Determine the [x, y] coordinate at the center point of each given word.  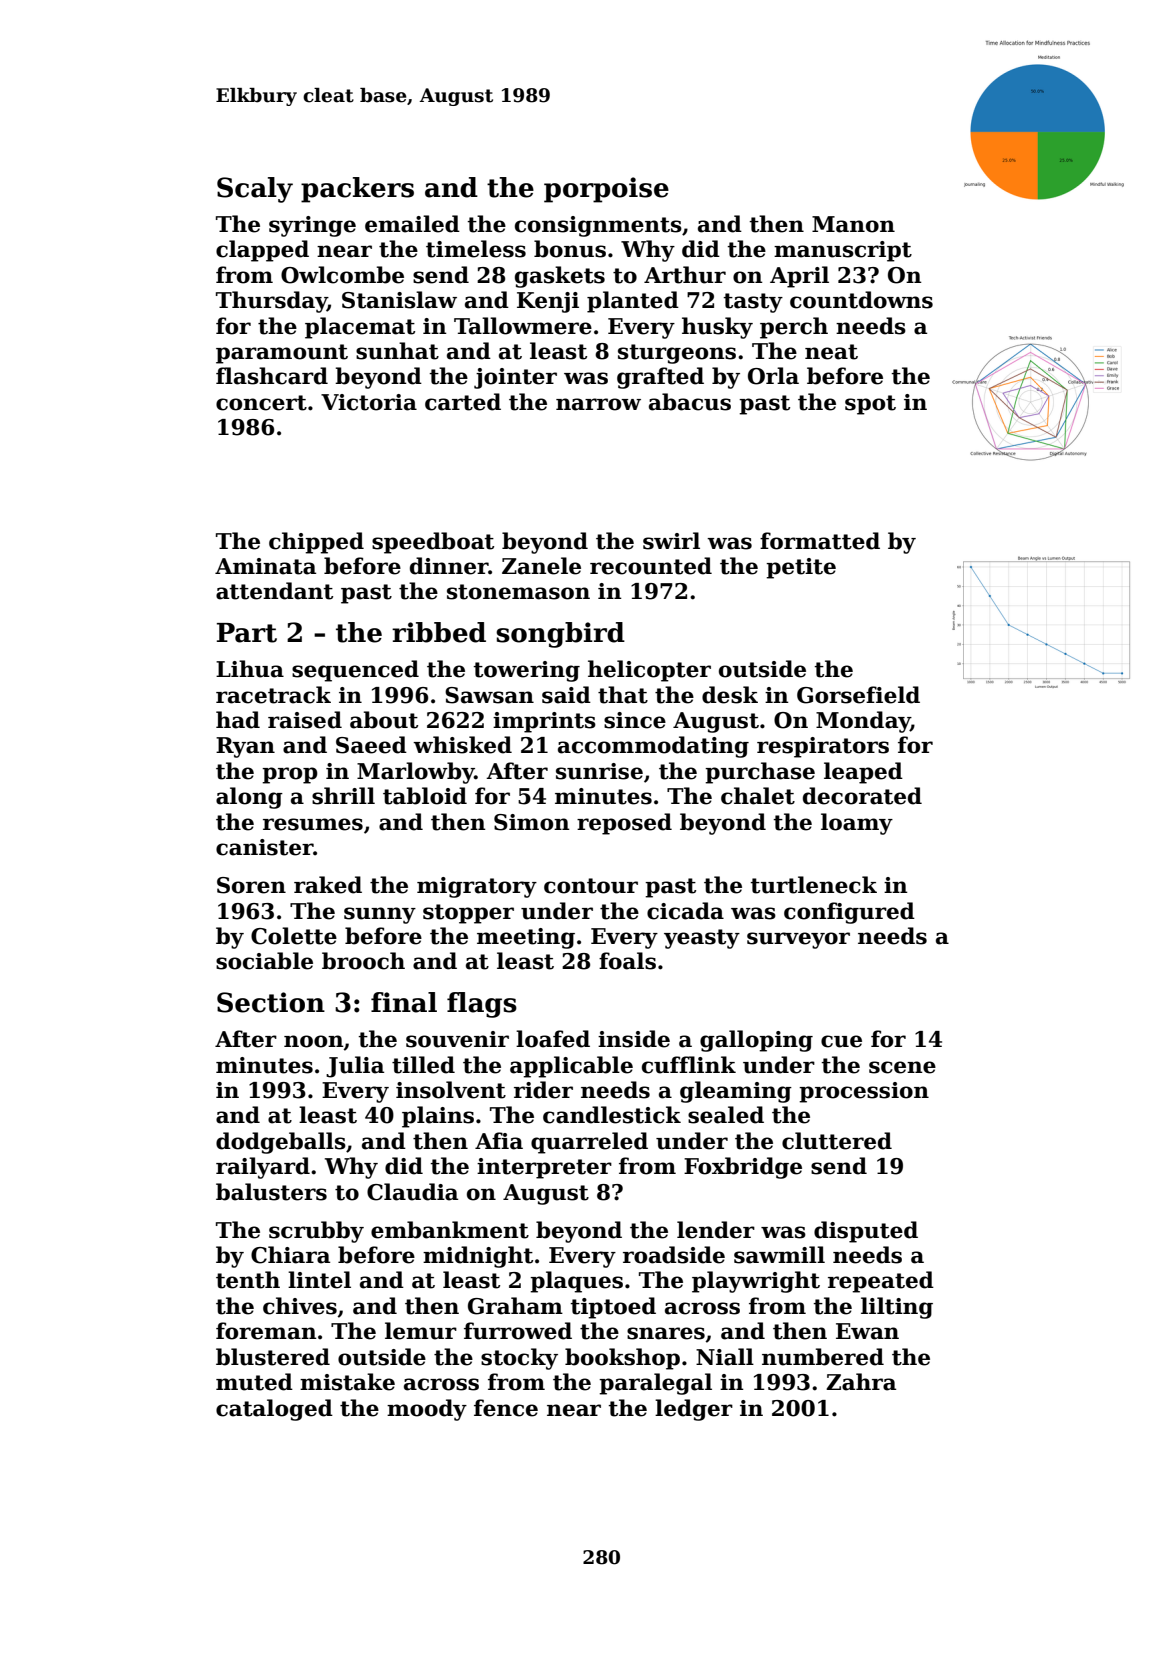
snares [666, 1333]
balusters [271, 1192]
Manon [853, 224]
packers [357, 190]
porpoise [606, 190]
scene [902, 1067]
